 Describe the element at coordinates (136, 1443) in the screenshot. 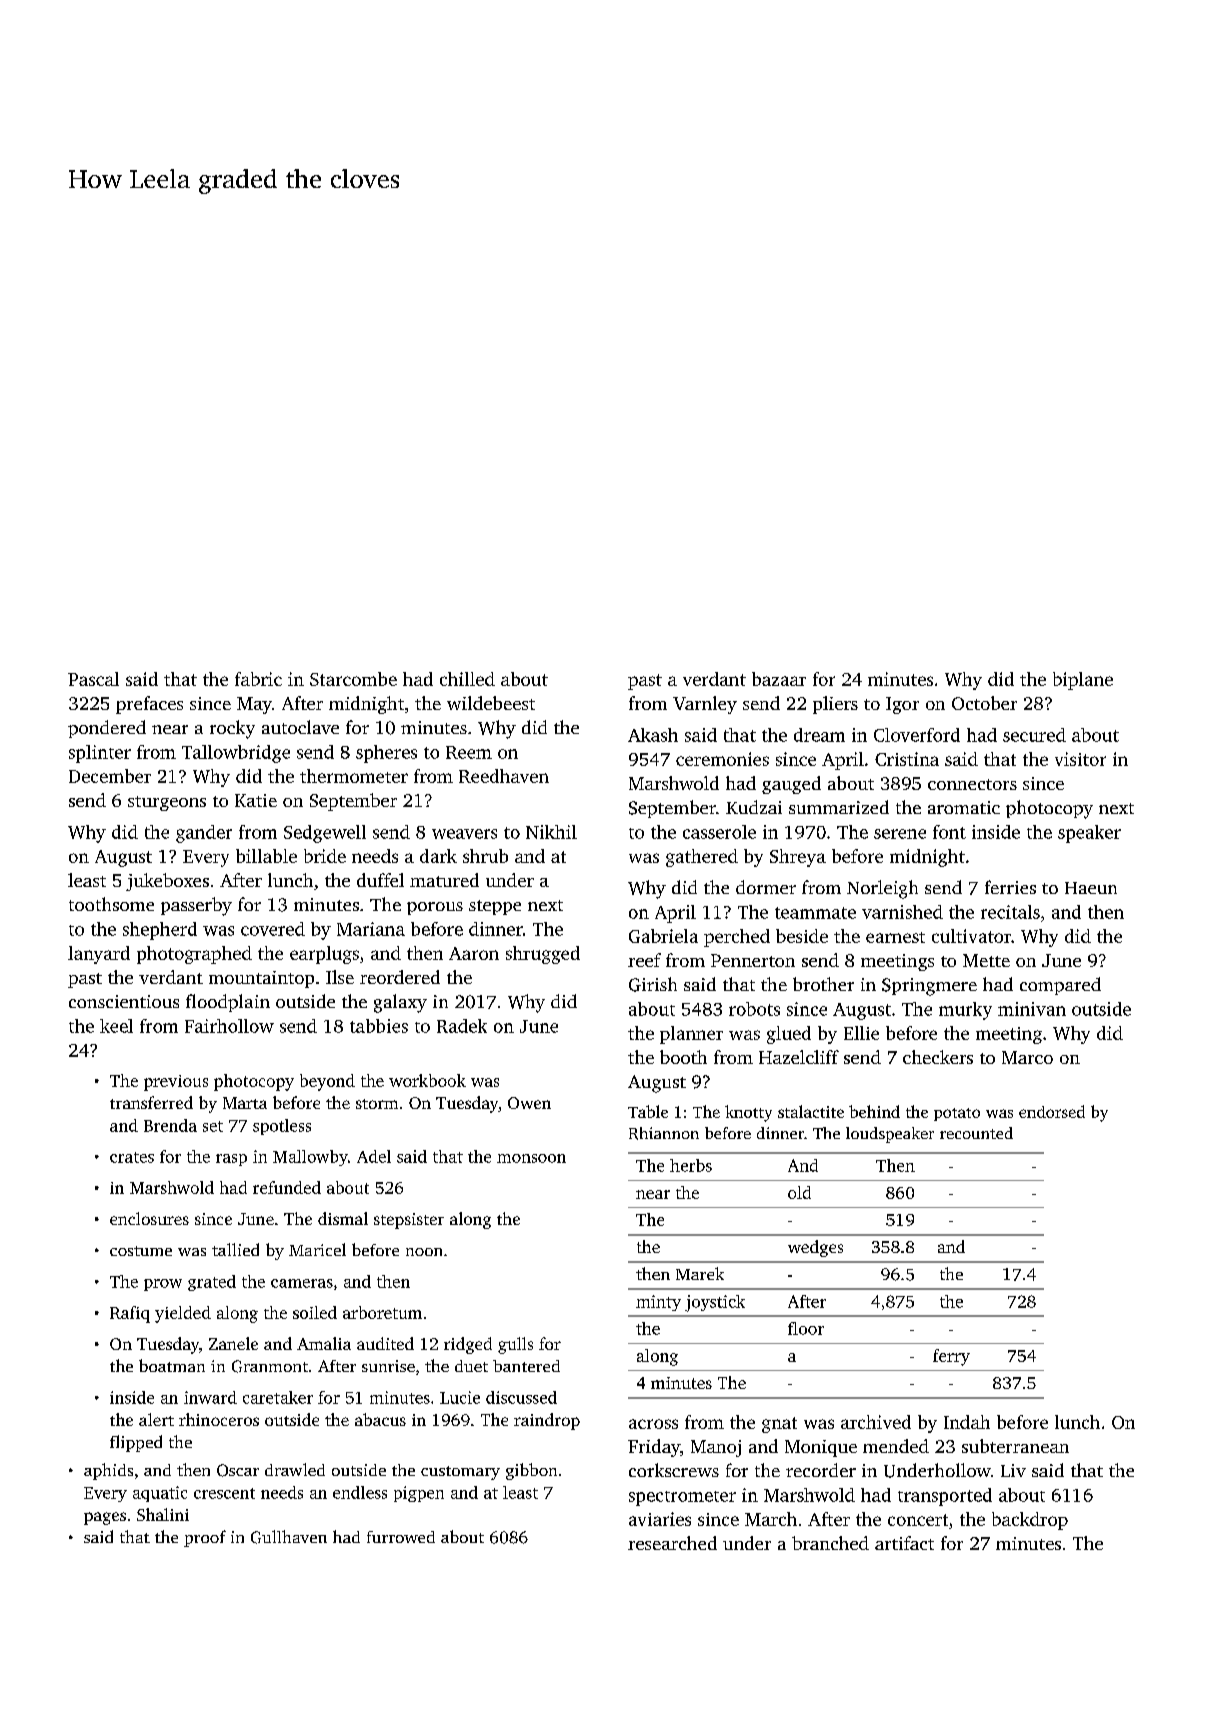

I see `flipped` at that location.
